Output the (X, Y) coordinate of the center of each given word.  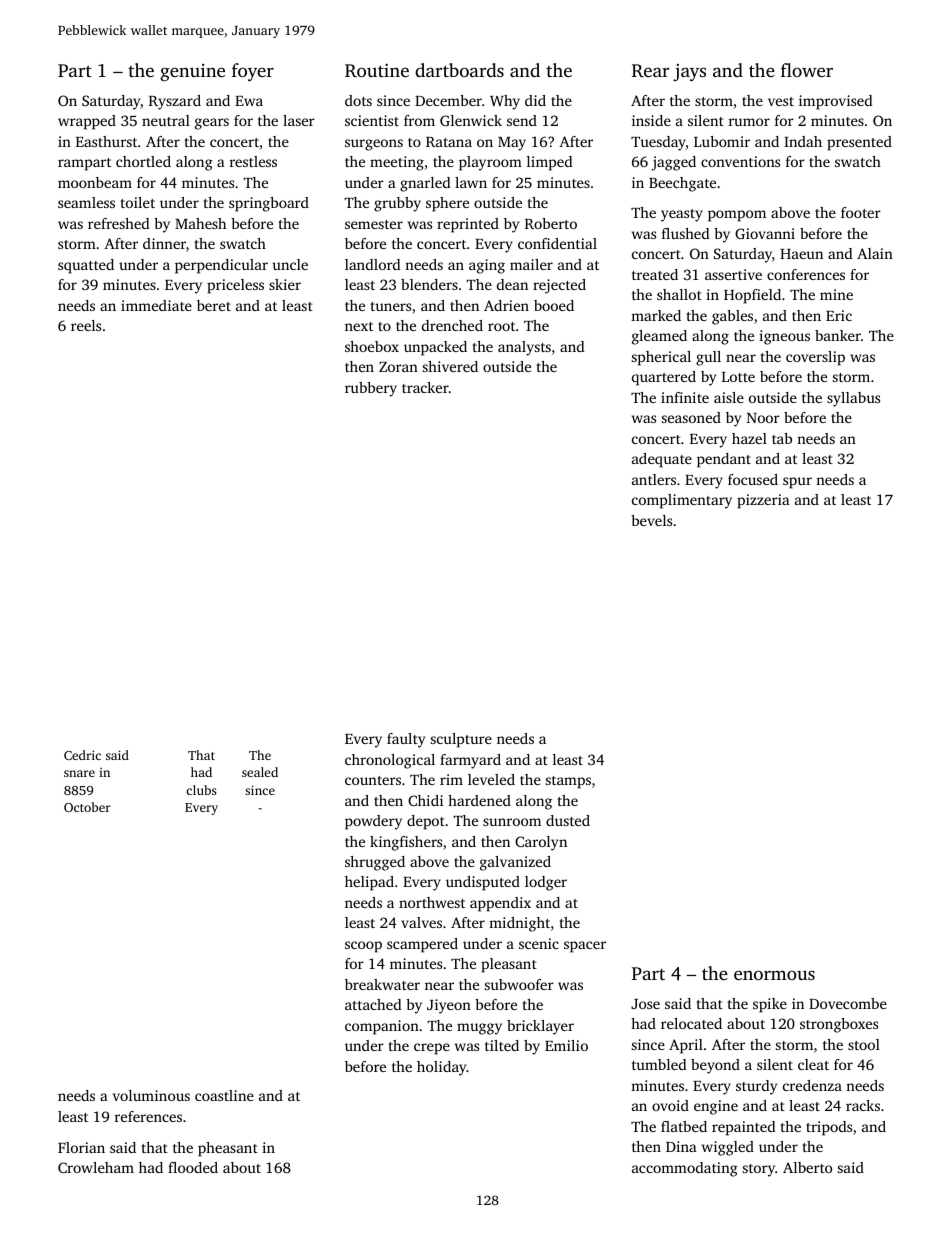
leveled (491, 779)
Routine (377, 70)
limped (550, 163)
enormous (774, 975)
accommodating (685, 1169)
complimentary (682, 501)
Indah (803, 141)
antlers (654, 479)
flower (807, 70)
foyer (253, 72)
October (87, 807)
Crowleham (96, 1167)
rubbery (371, 389)
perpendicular (221, 266)
